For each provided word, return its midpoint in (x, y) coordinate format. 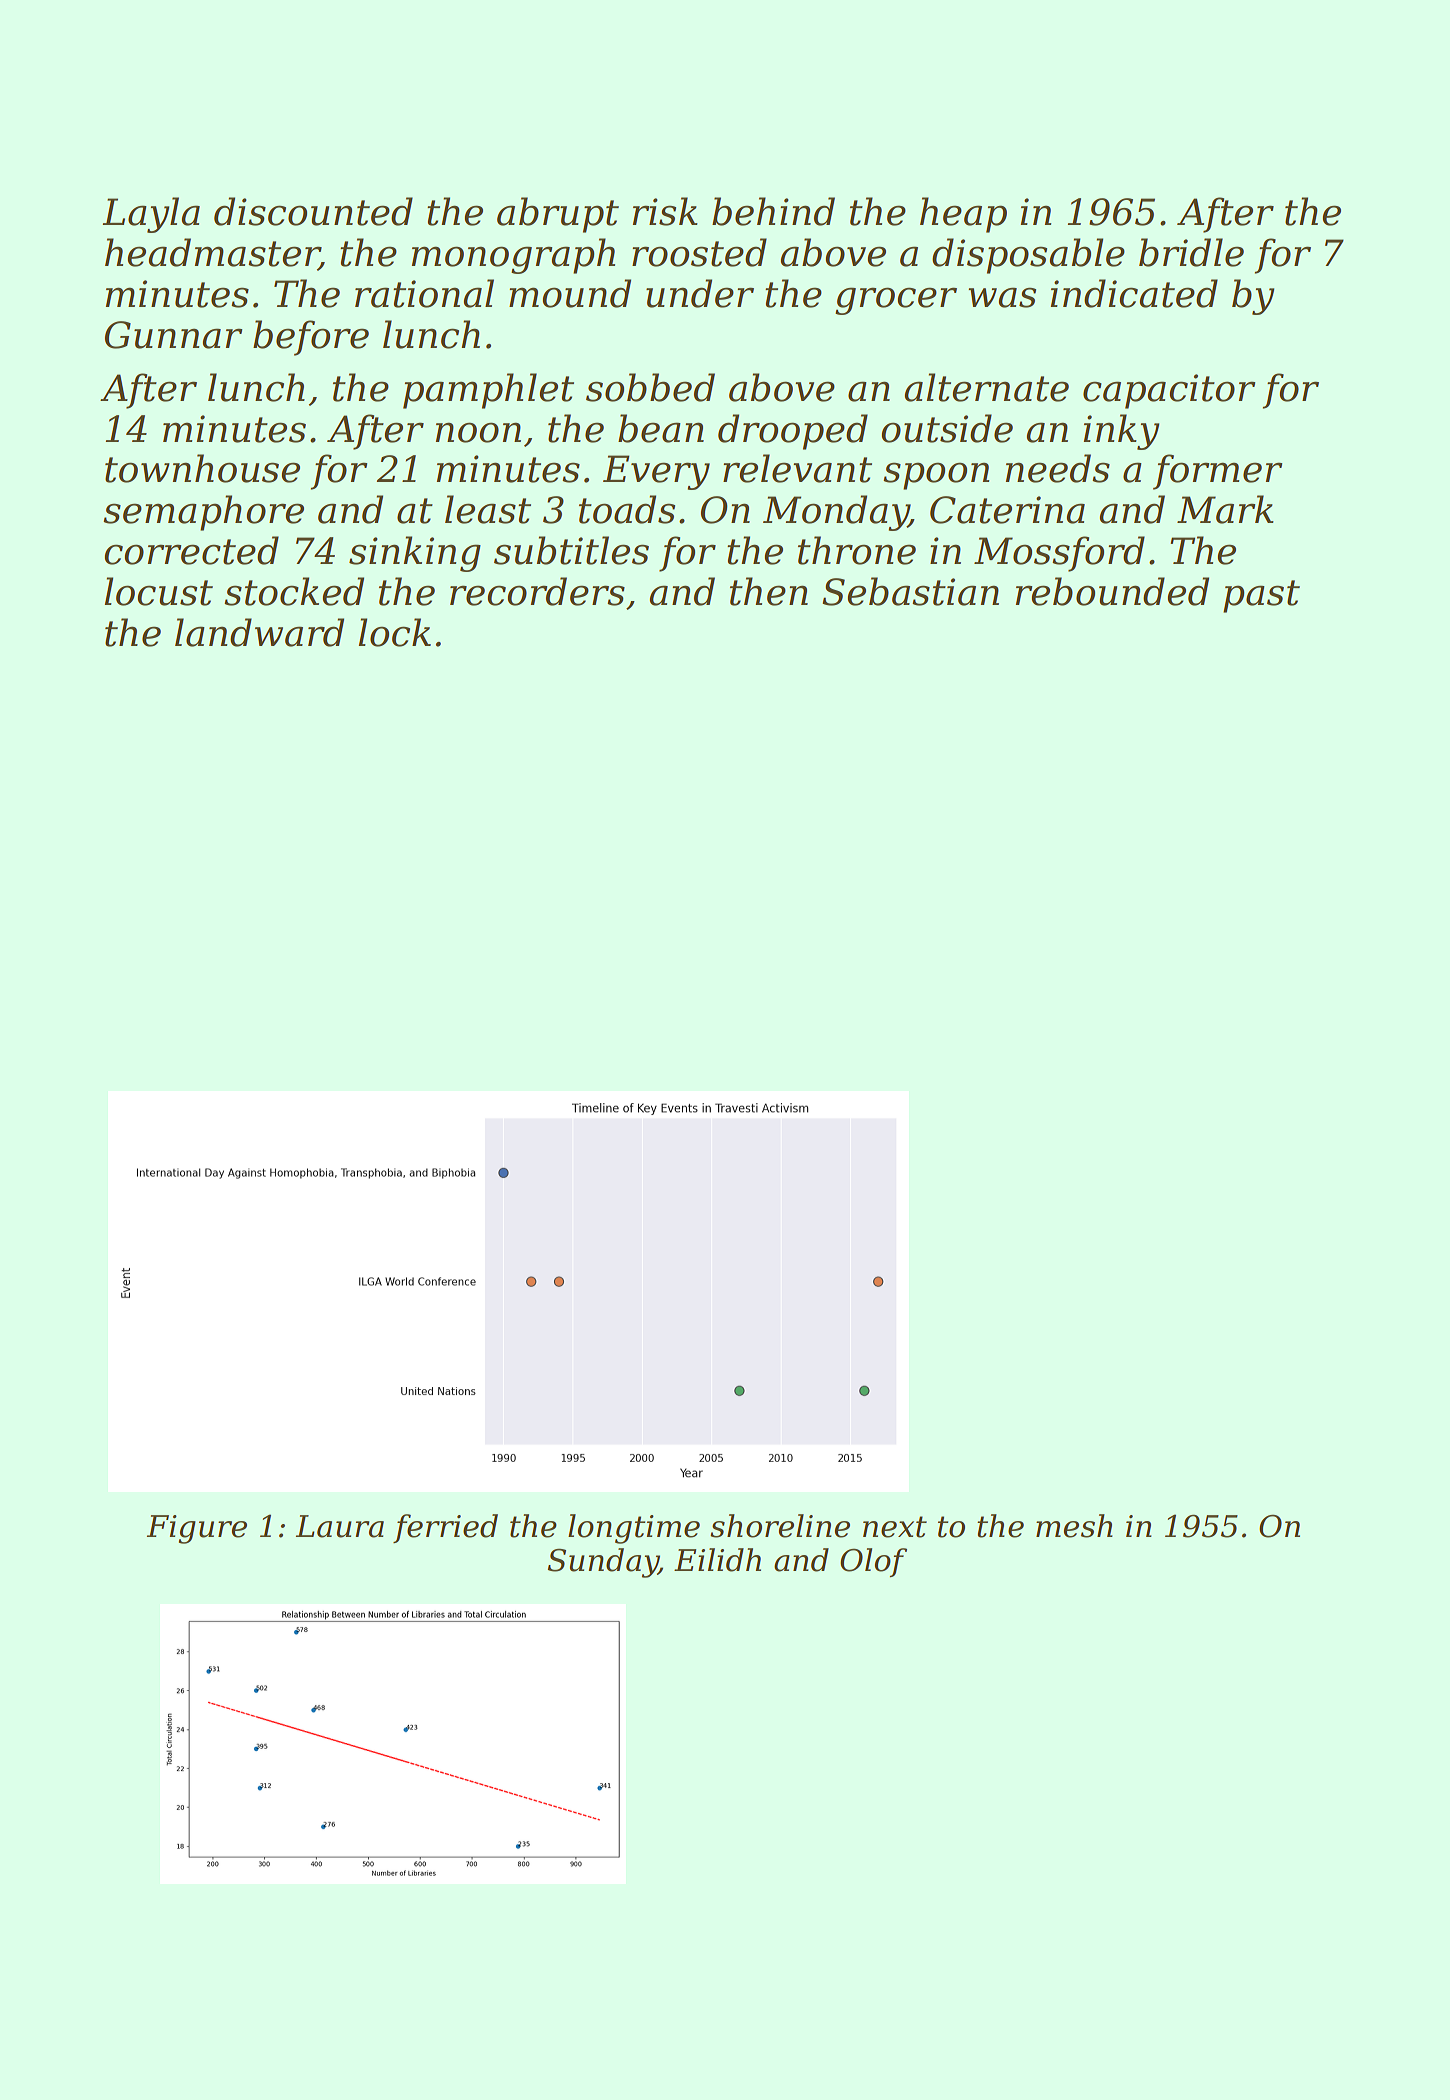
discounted (313, 211)
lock (395, 632)
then (769, 591)
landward (259, 632)
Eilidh (717, 1560)
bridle (1191, 252)
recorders (537, 591)
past (1261, 596)
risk (665, 211)
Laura (340, 1526)
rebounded (1112, 591)
